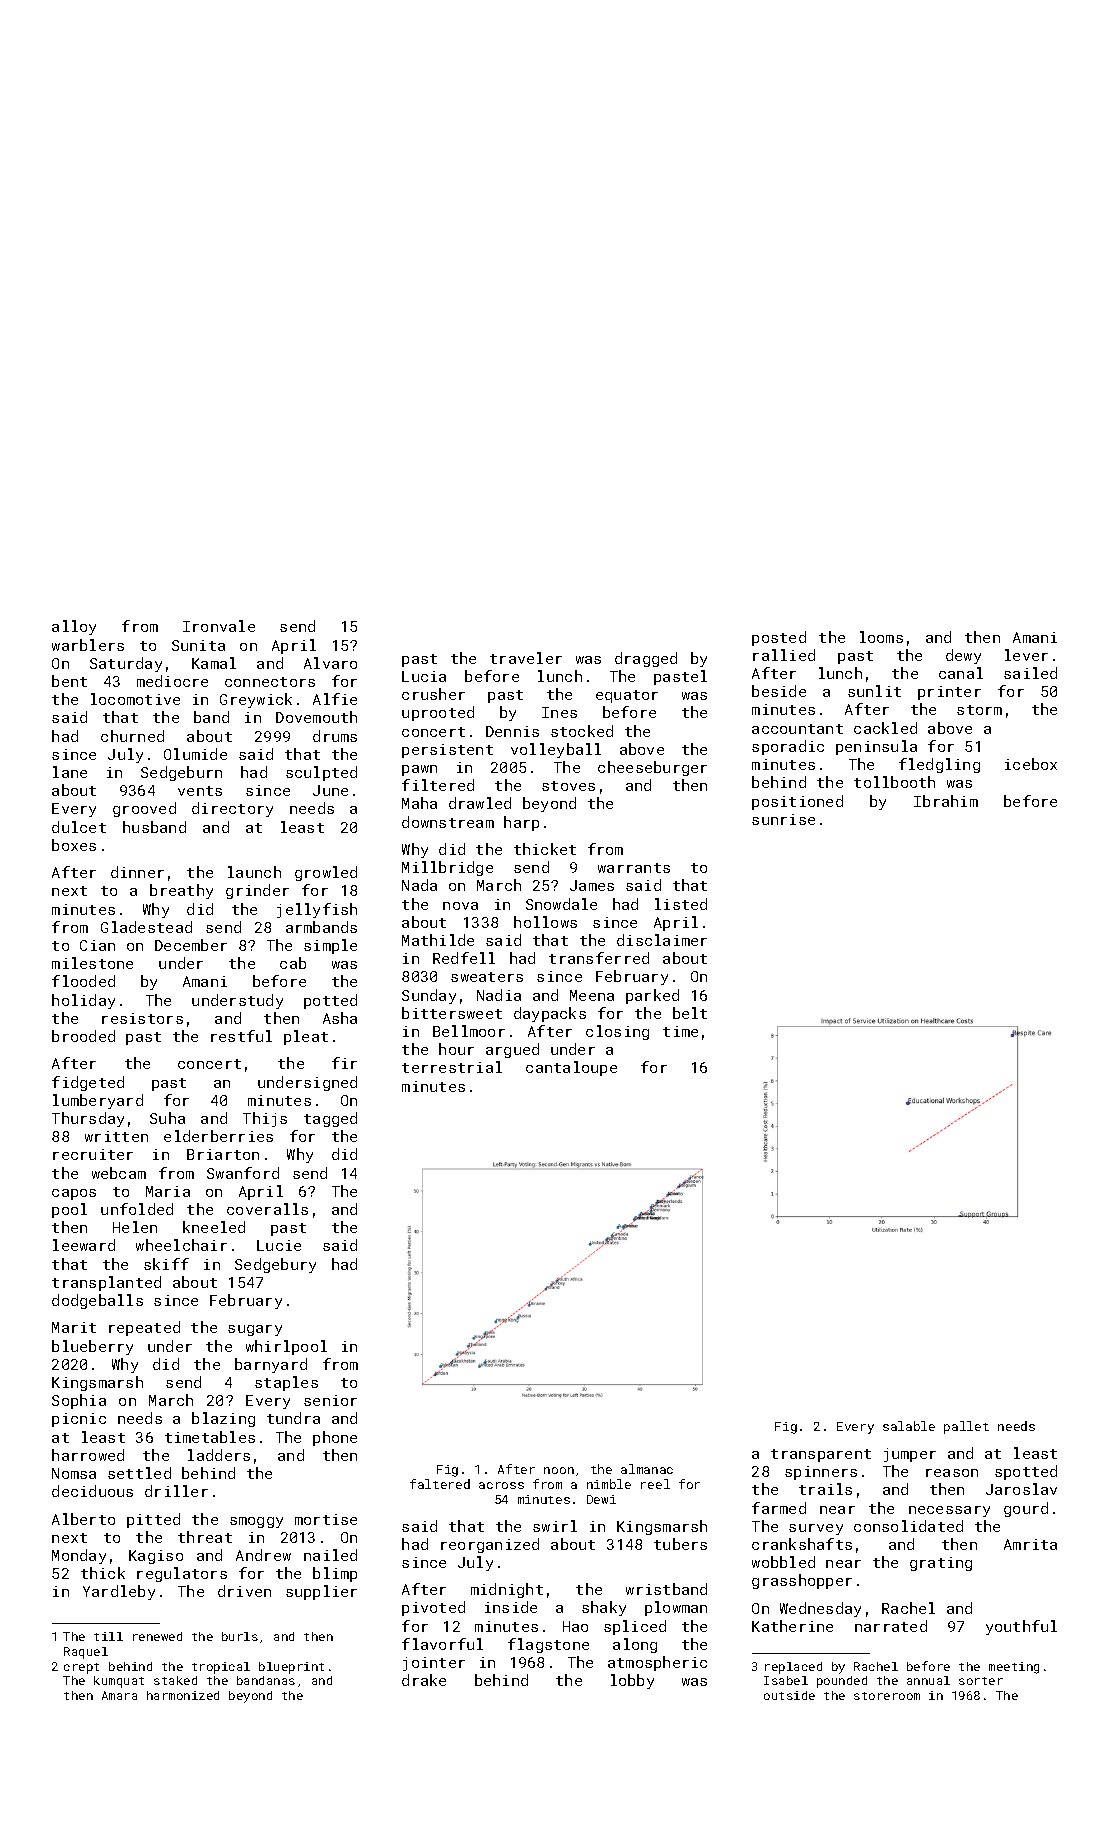 The width and height of the screenshot is (1111, 1830). Describe the element at coordinates (1031, 764) in the screenshot. I see `icebox` at that location.
